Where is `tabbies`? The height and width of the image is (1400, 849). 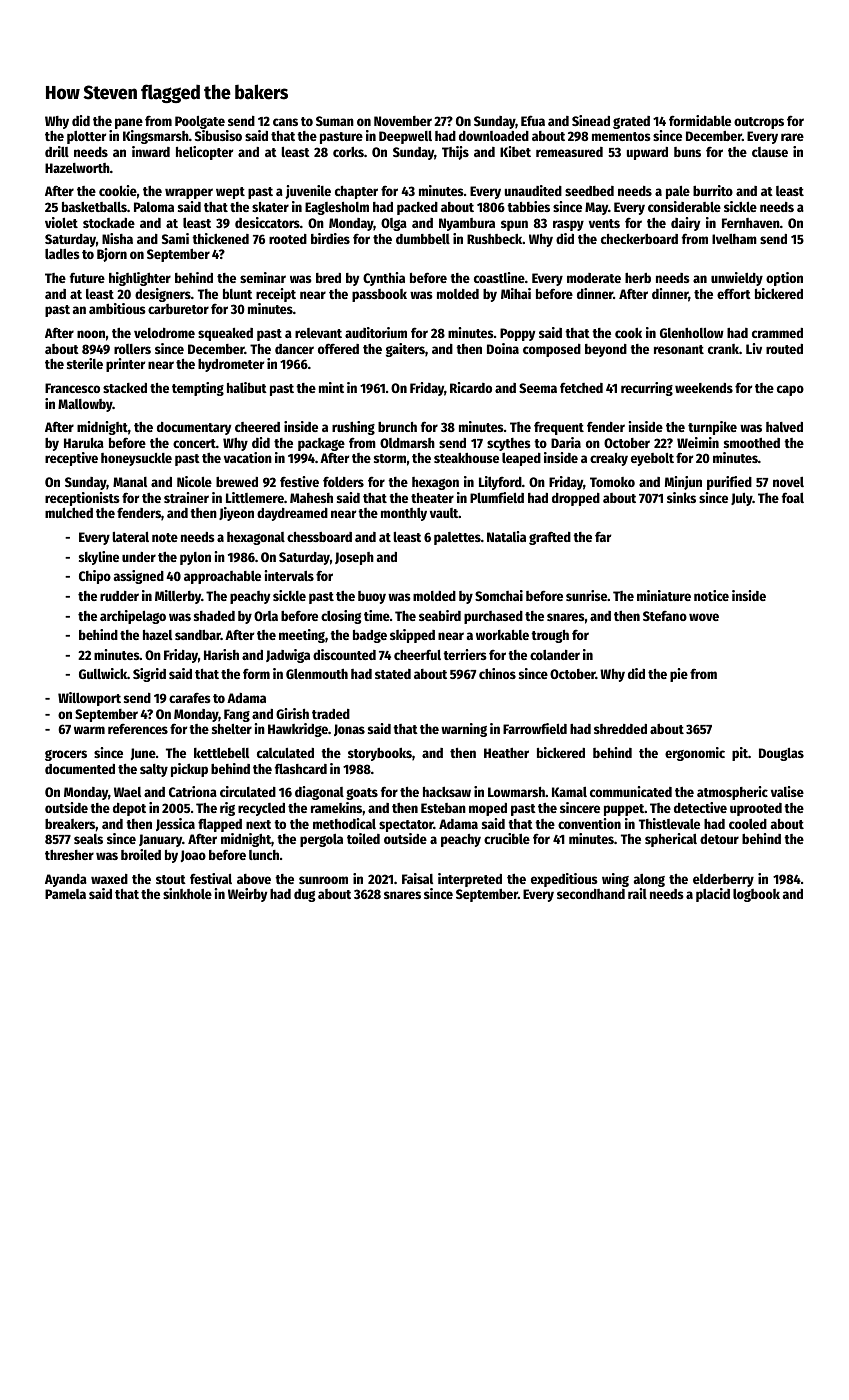 tabbies is located at coordinates (528, 206).
